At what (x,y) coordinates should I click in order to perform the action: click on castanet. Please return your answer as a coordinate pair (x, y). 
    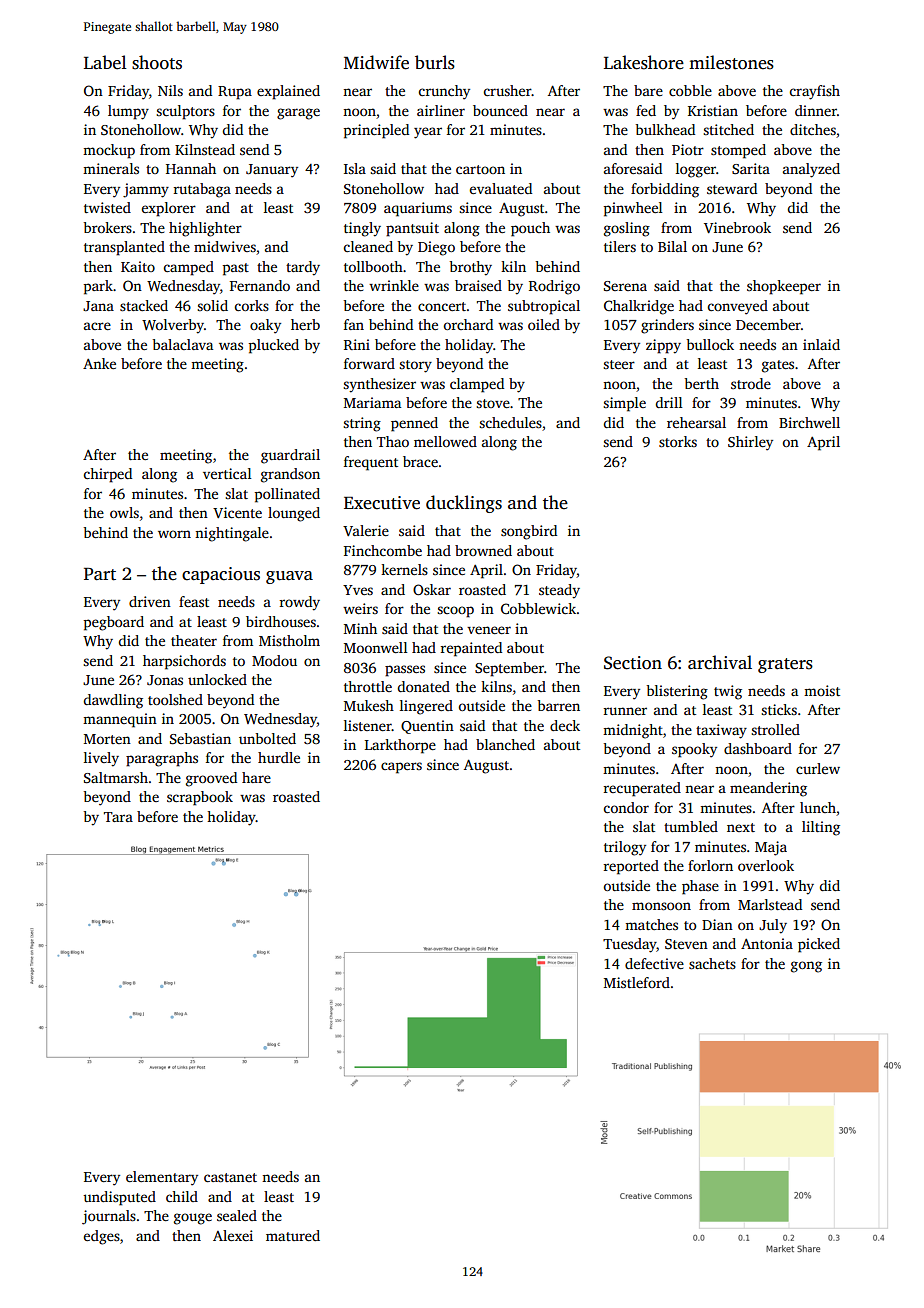
    Looking at the image, I should click on (230, 1177).
